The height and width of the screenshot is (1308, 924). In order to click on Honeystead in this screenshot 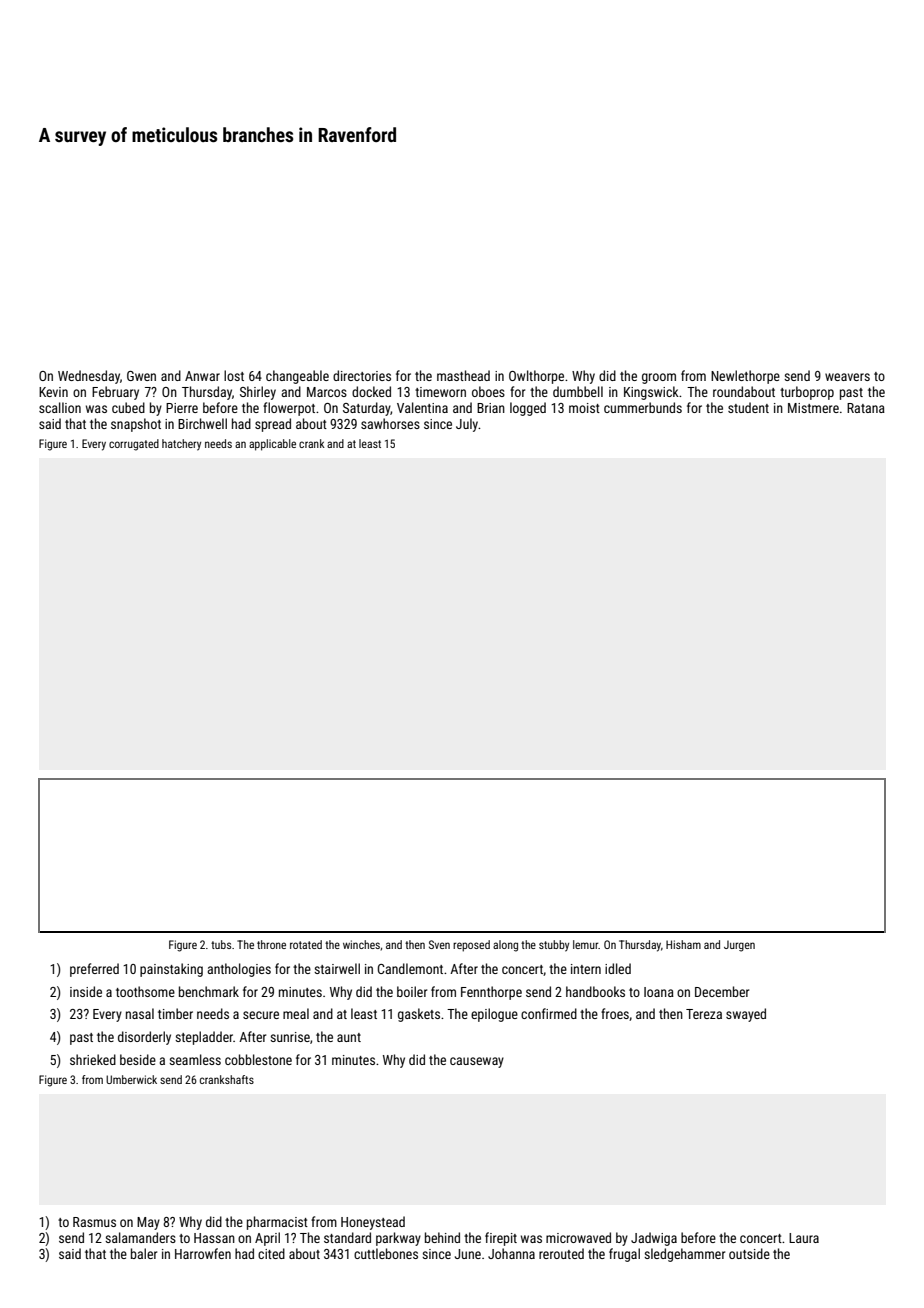, I will do `click(373, 1223)`.
